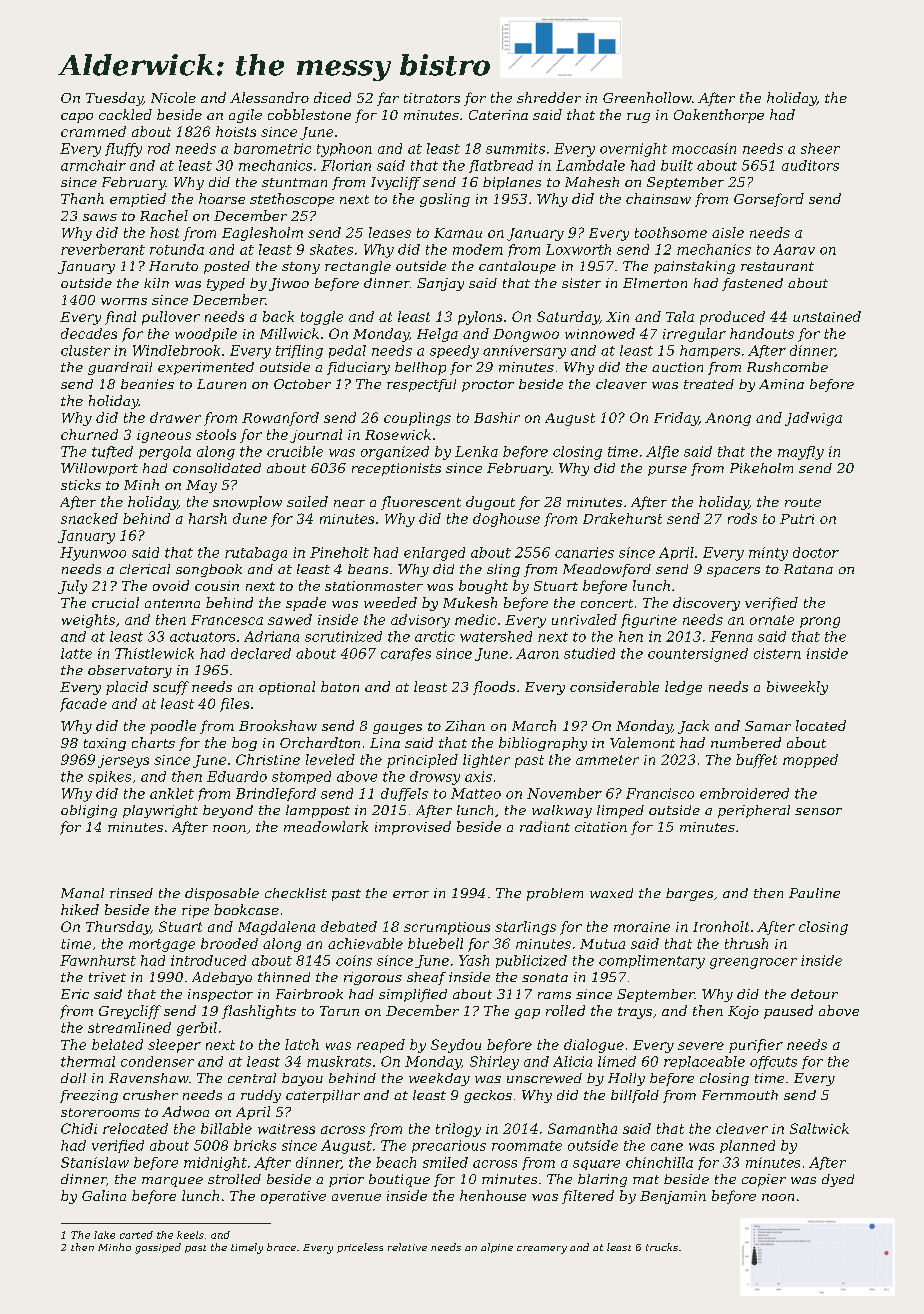 The width and height of the screenshot is (924, 1314). Describe the element at coordinates (581, 283) in the screenshot. I see `sister` at that location.
